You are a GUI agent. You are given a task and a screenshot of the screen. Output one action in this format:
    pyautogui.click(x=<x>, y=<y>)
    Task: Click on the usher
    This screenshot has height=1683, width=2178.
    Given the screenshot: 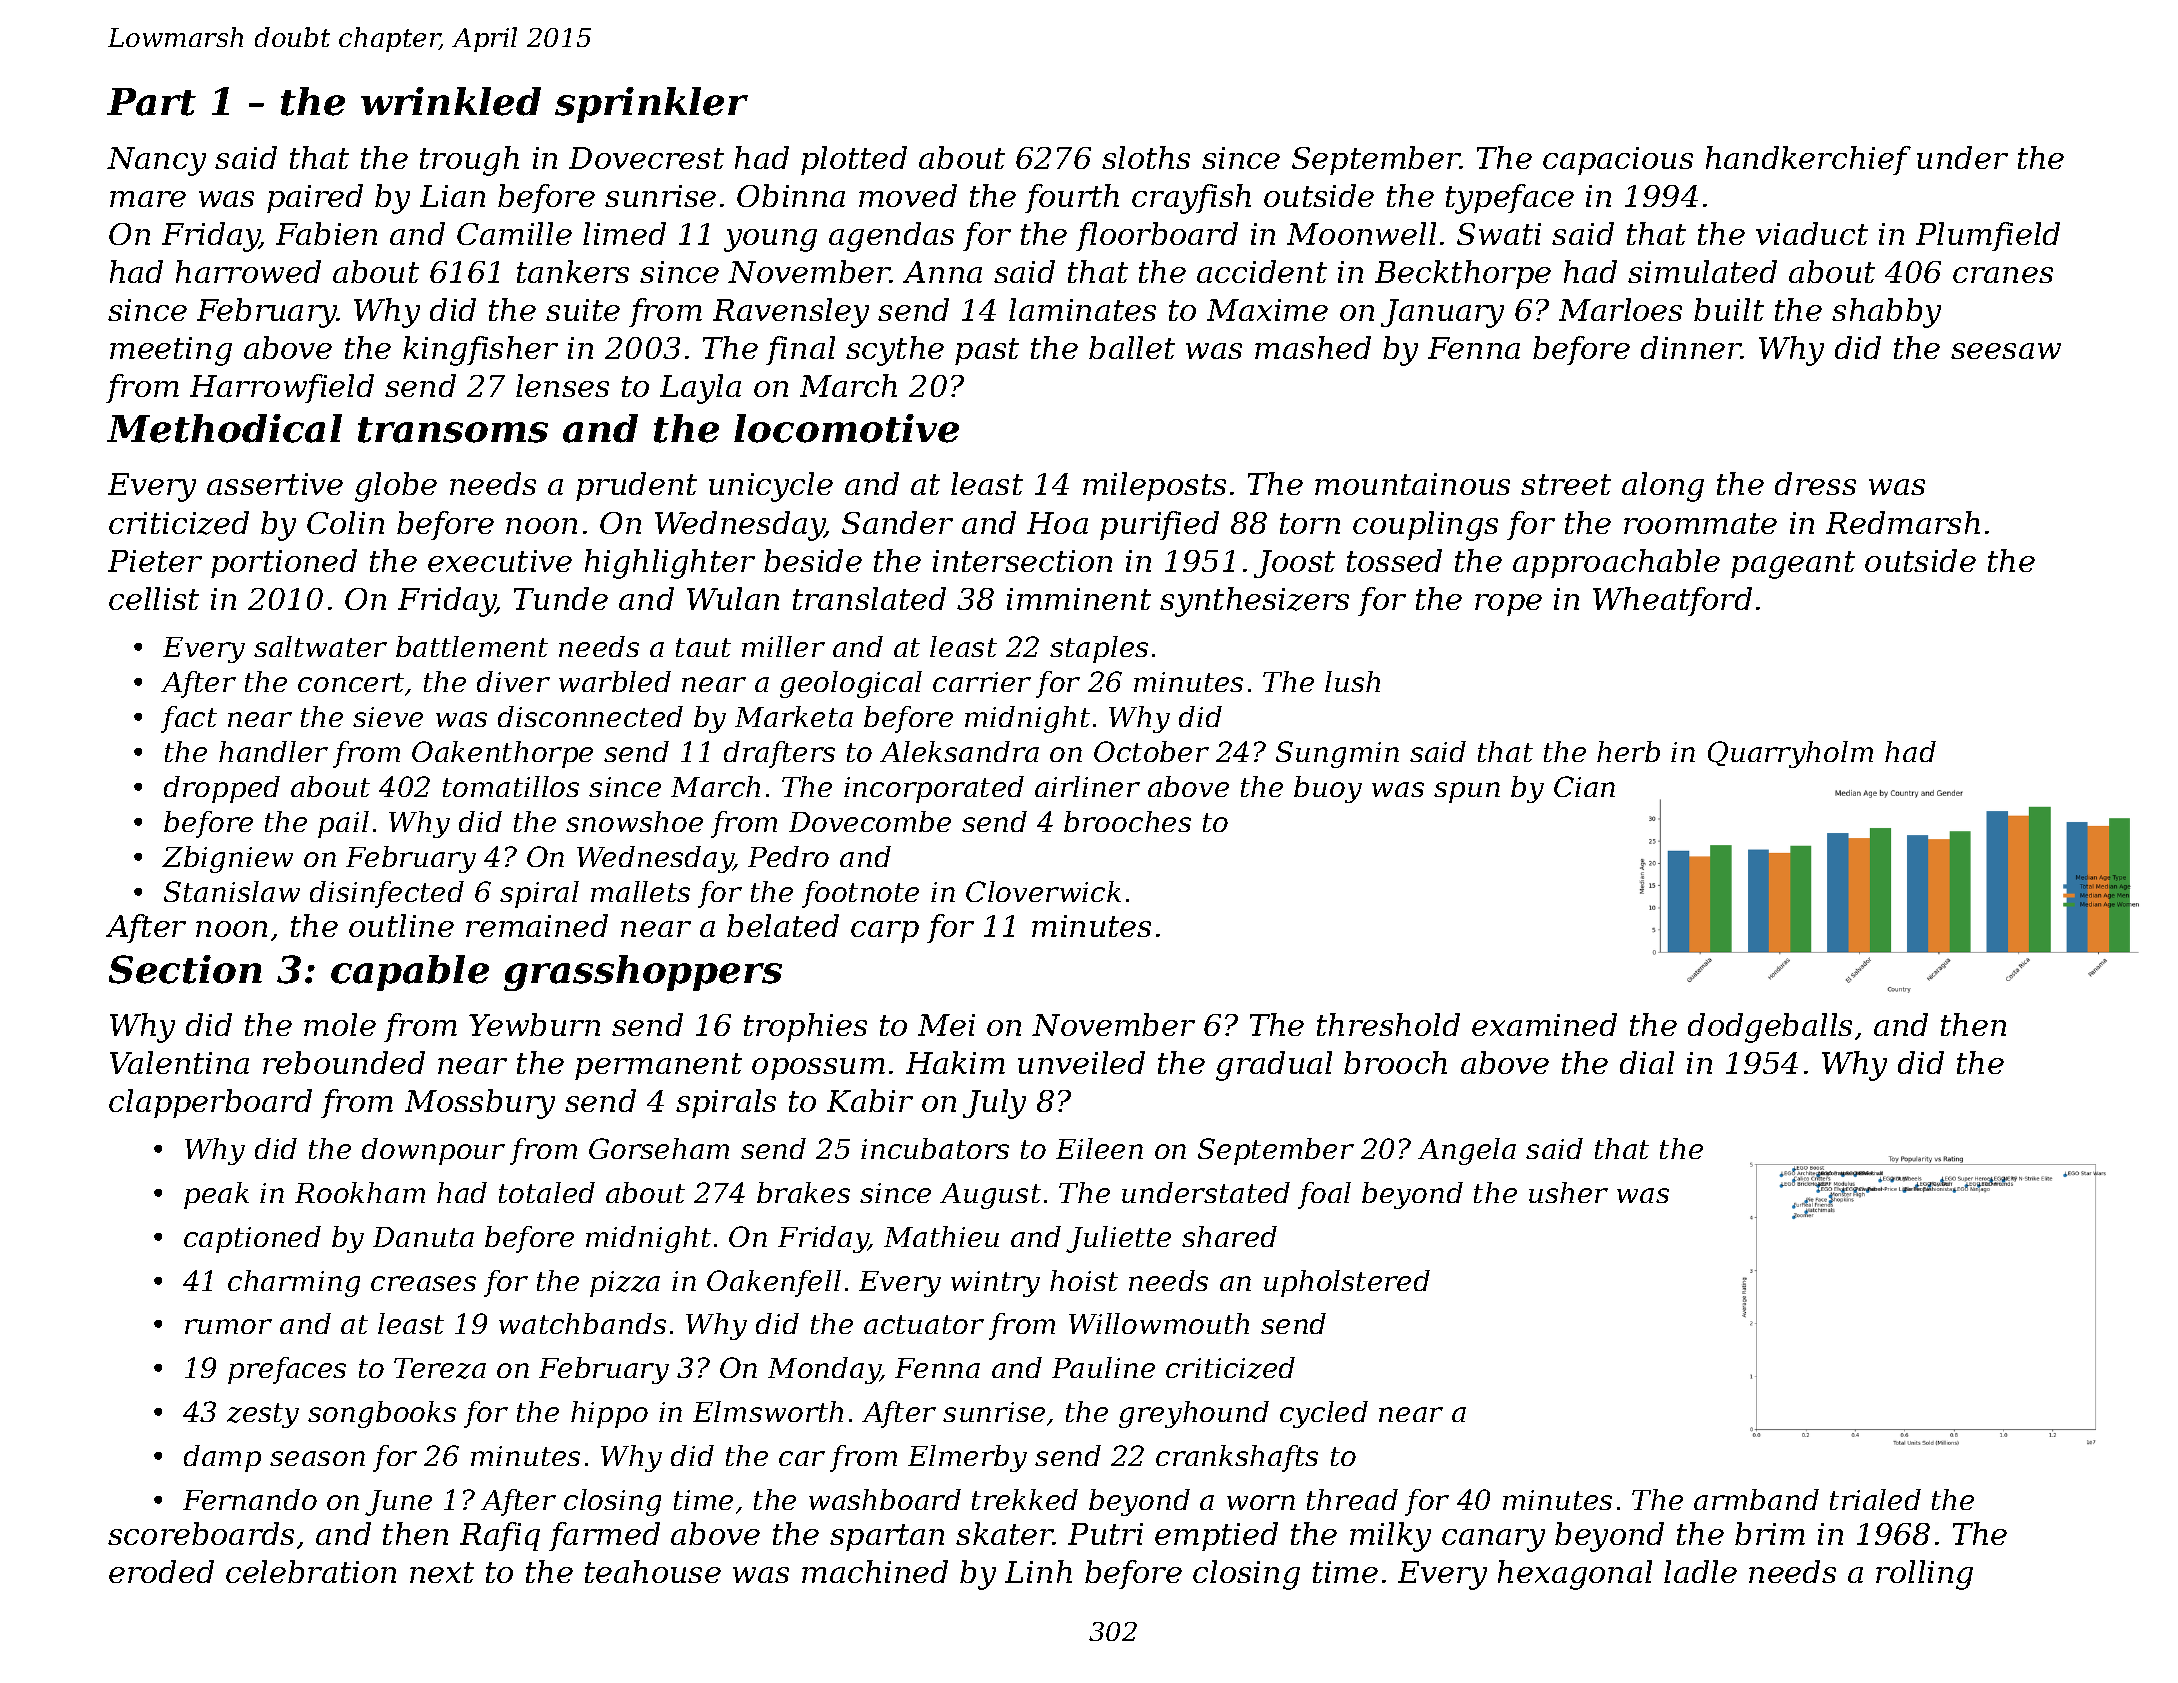 What is the action you would take?
    pyautogui.click(x=1568, y=1192)
